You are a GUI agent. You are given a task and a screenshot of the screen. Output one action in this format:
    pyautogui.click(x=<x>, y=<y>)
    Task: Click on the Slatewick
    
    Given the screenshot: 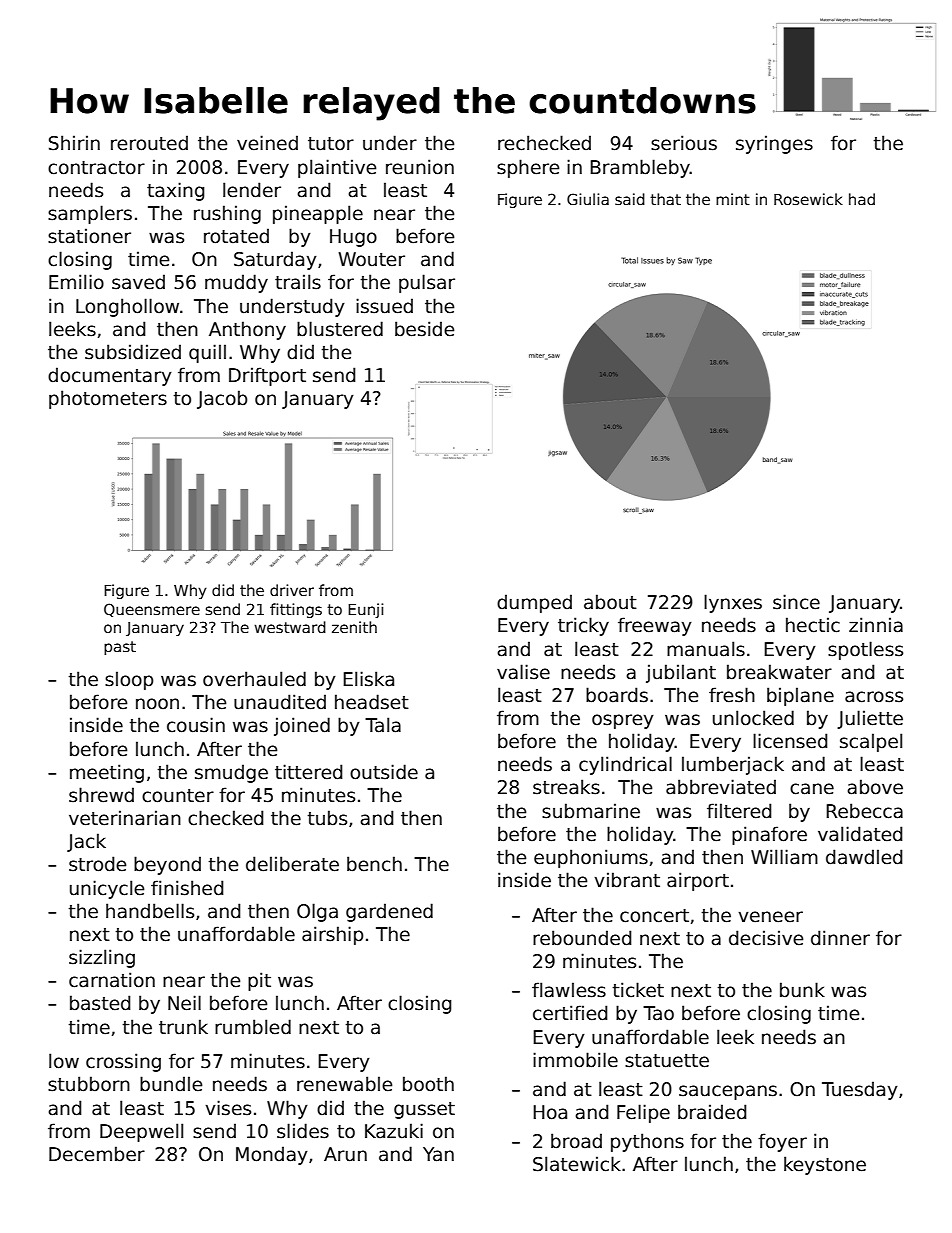 What is the action you would take?
    pyautogui.click(x=577, y=1164)
